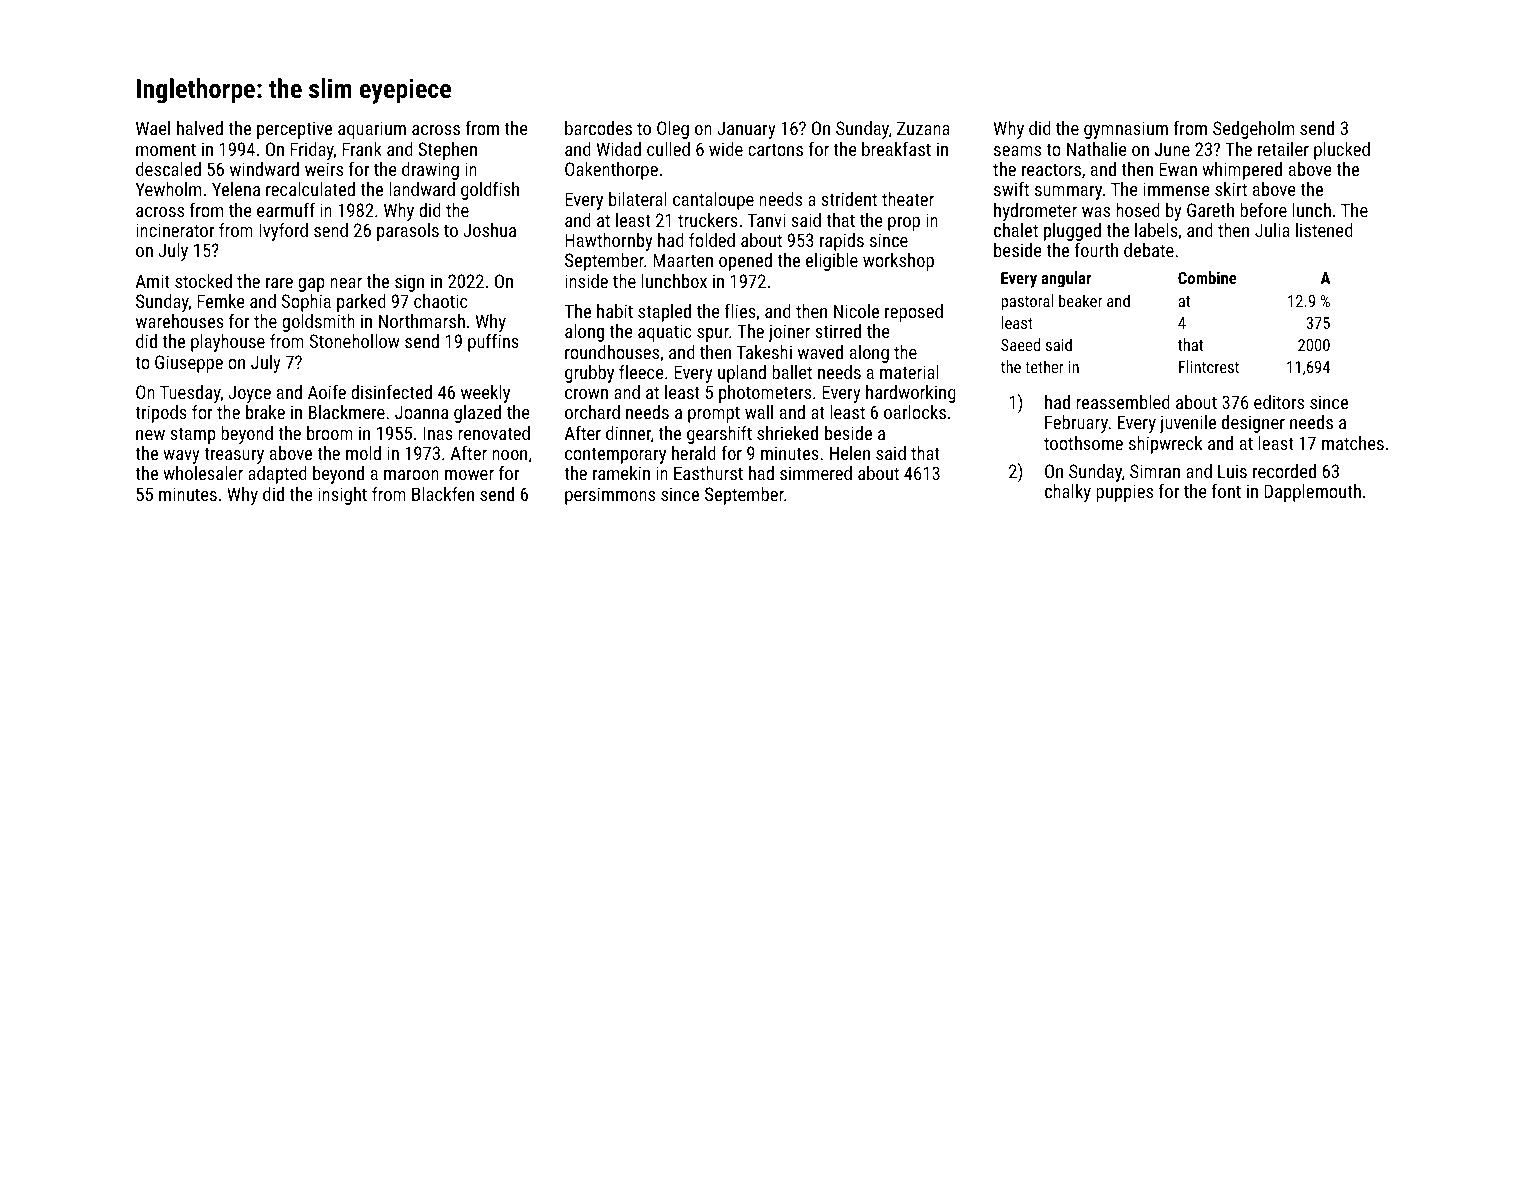 This document has width=1526, height=1179. I want to click on Zuzana, so click(923, 128).
